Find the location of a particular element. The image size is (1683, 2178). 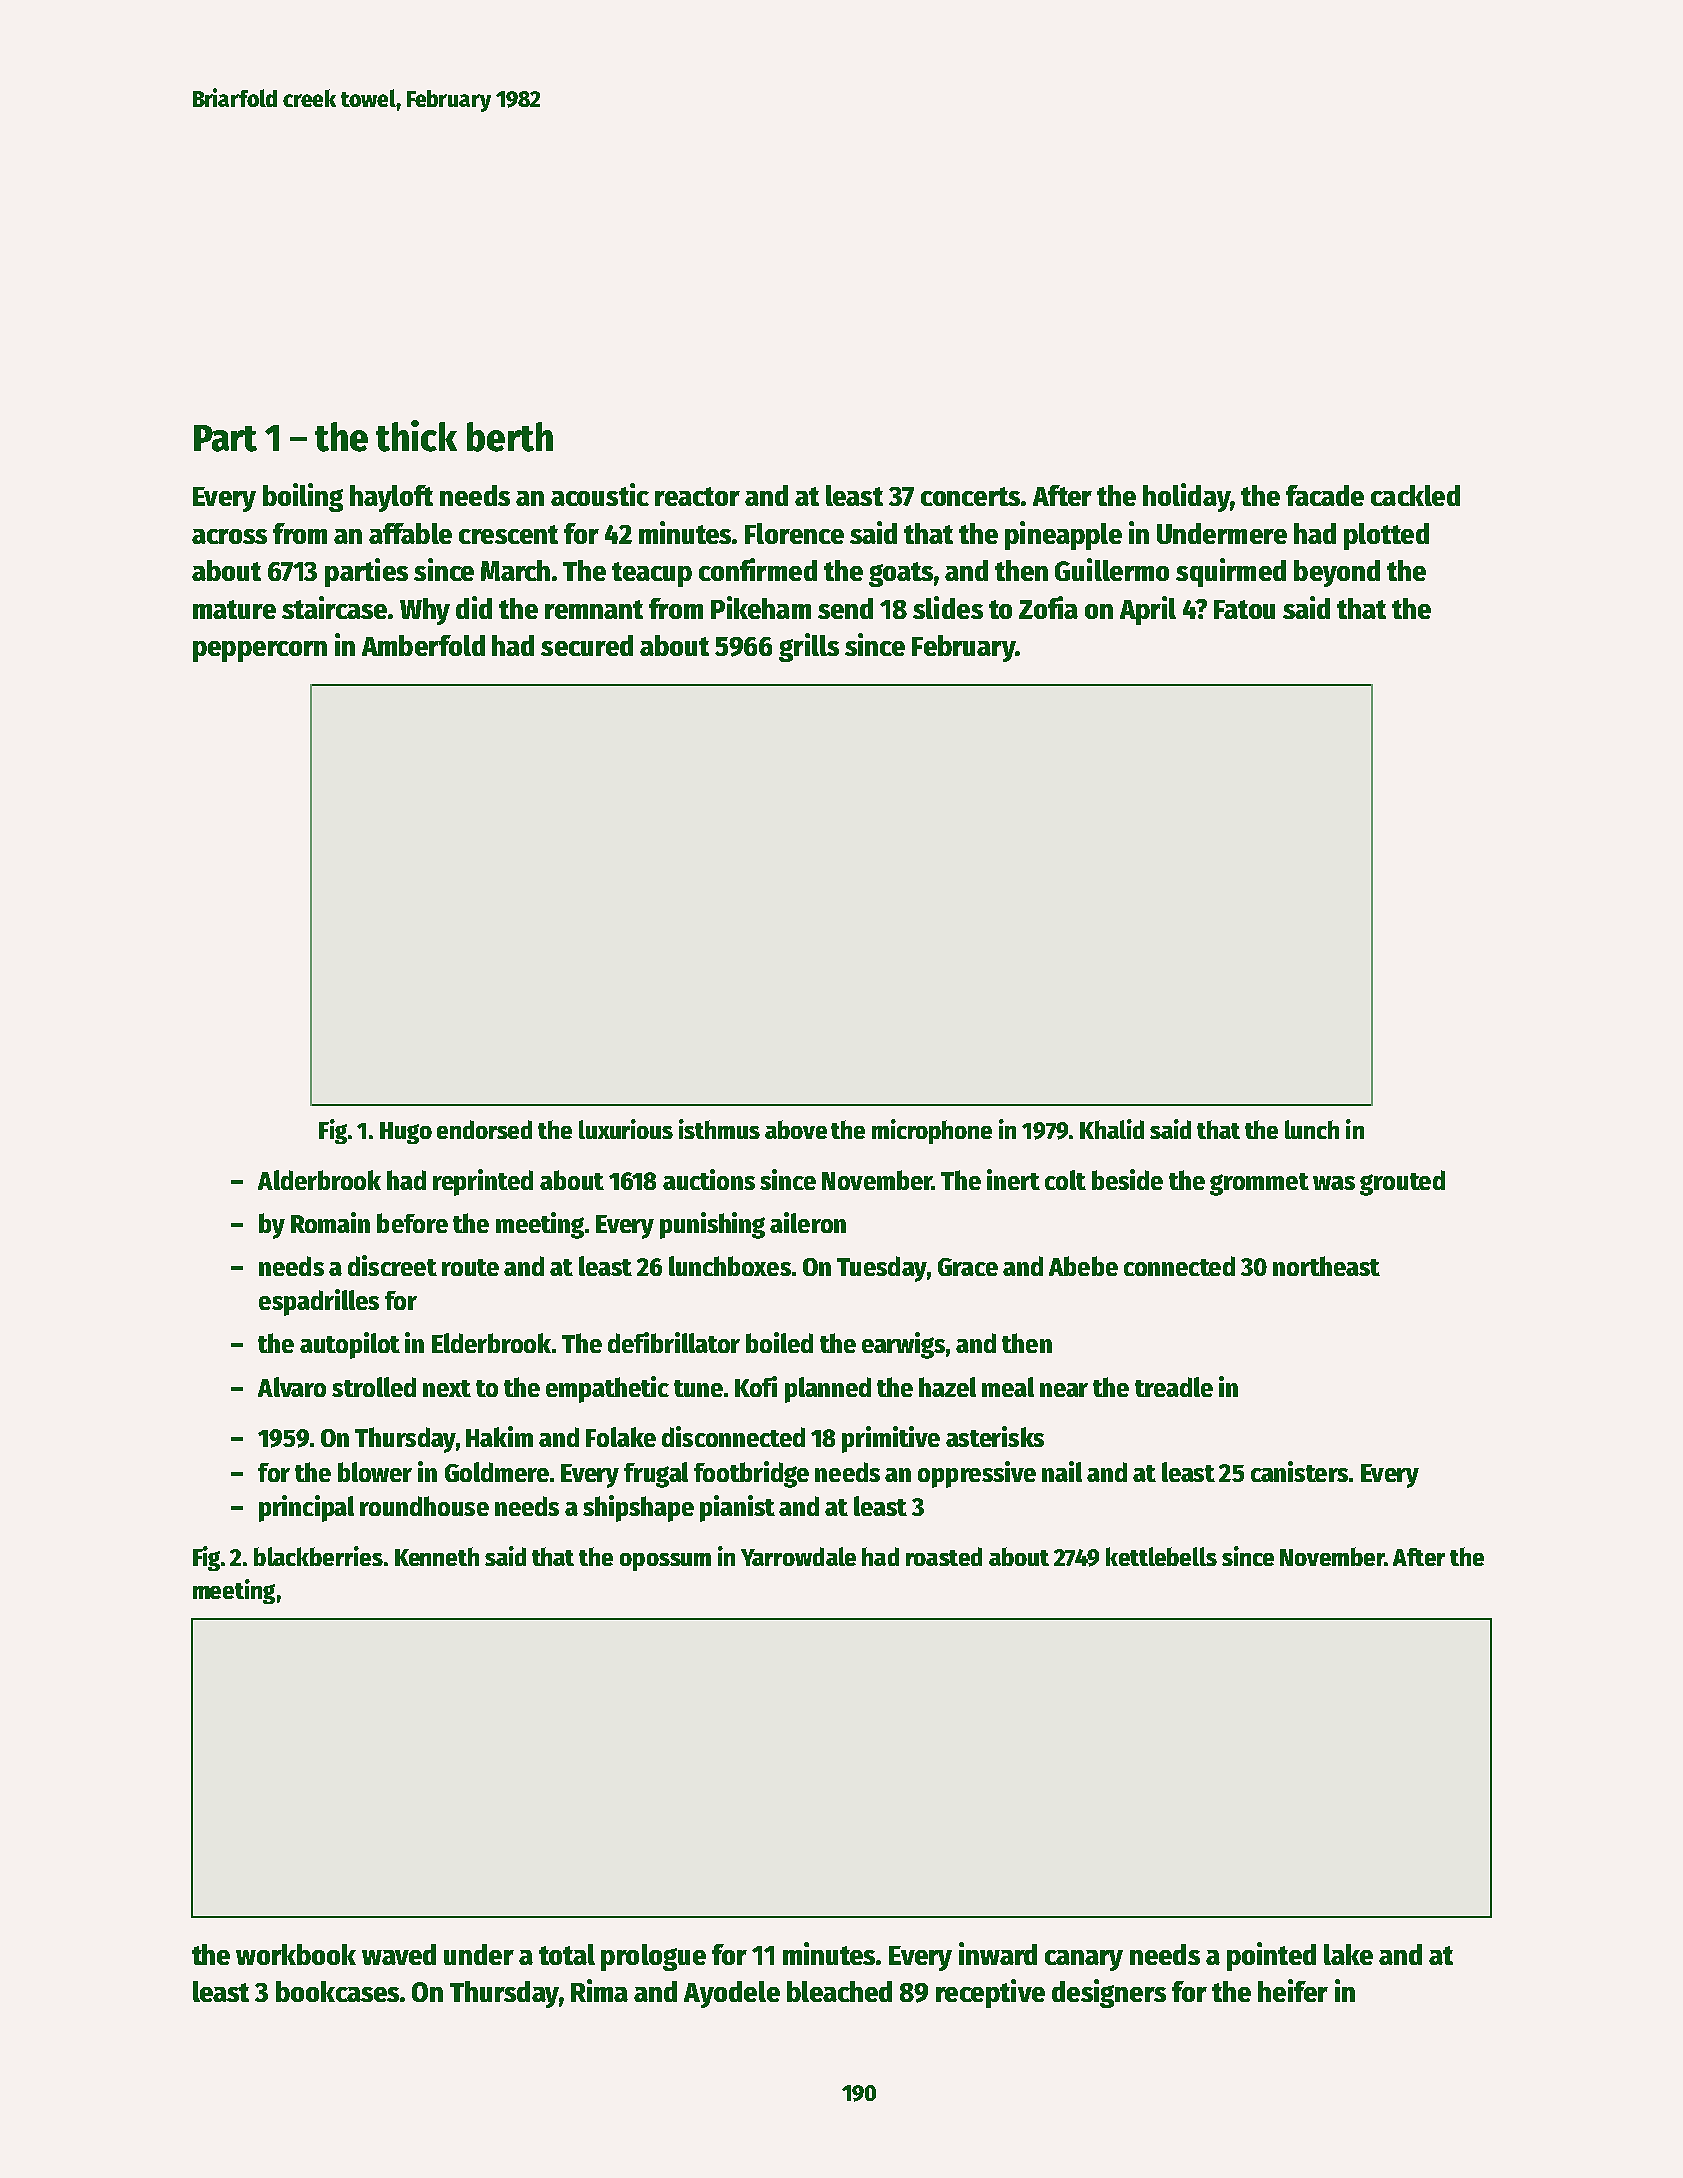

Alvaro is located at coordinates (292, 1387).
